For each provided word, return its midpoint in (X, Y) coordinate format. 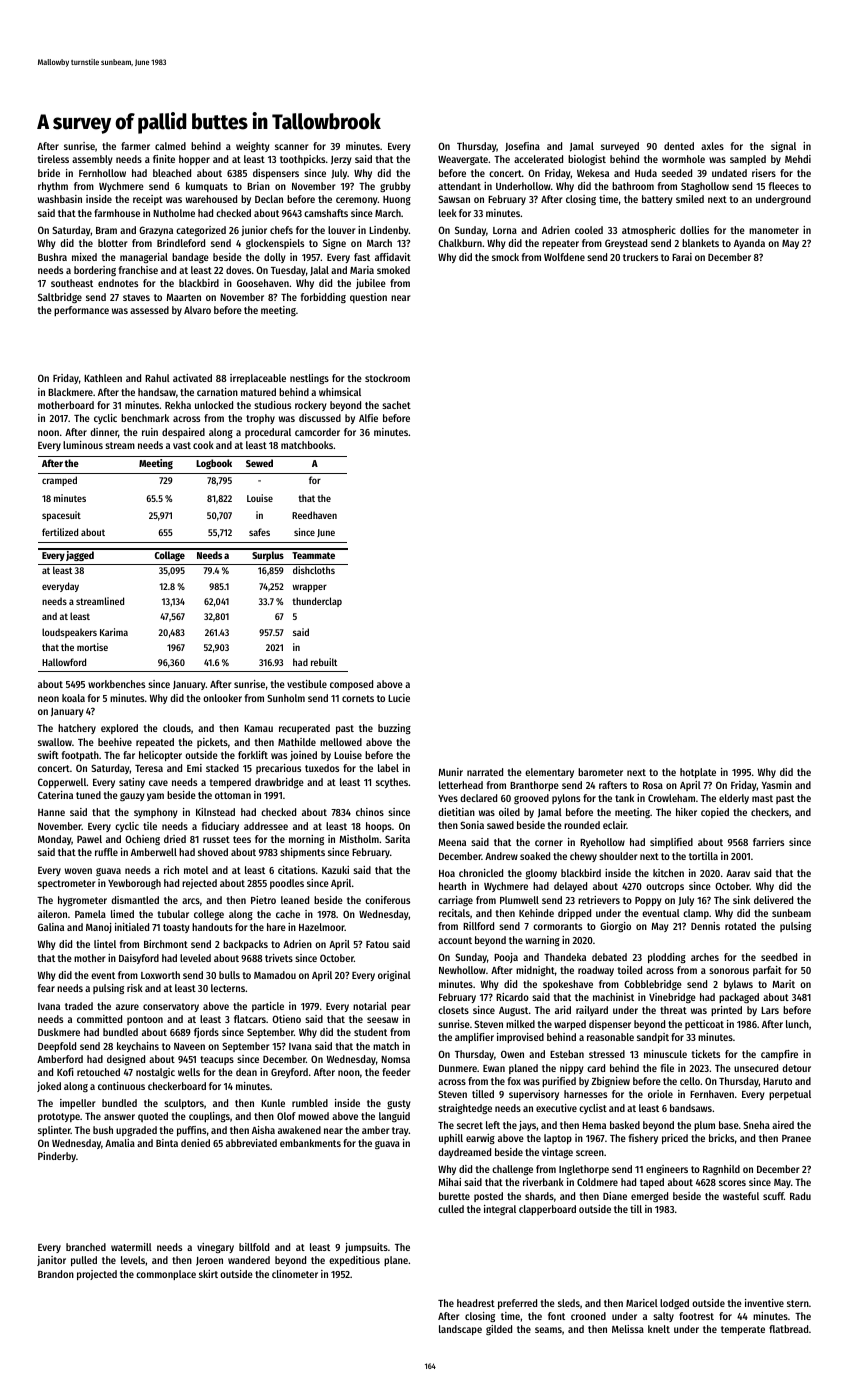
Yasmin (777, 785)
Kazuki (335, 870)
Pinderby (57, 1157)
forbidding (323, 298)
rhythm (53, 187)
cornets (358, 698)
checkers (770, 812)
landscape (460, 1330)
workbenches (116, 684)
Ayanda (749, 244)
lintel (105, 944)
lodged (674, 1304)
